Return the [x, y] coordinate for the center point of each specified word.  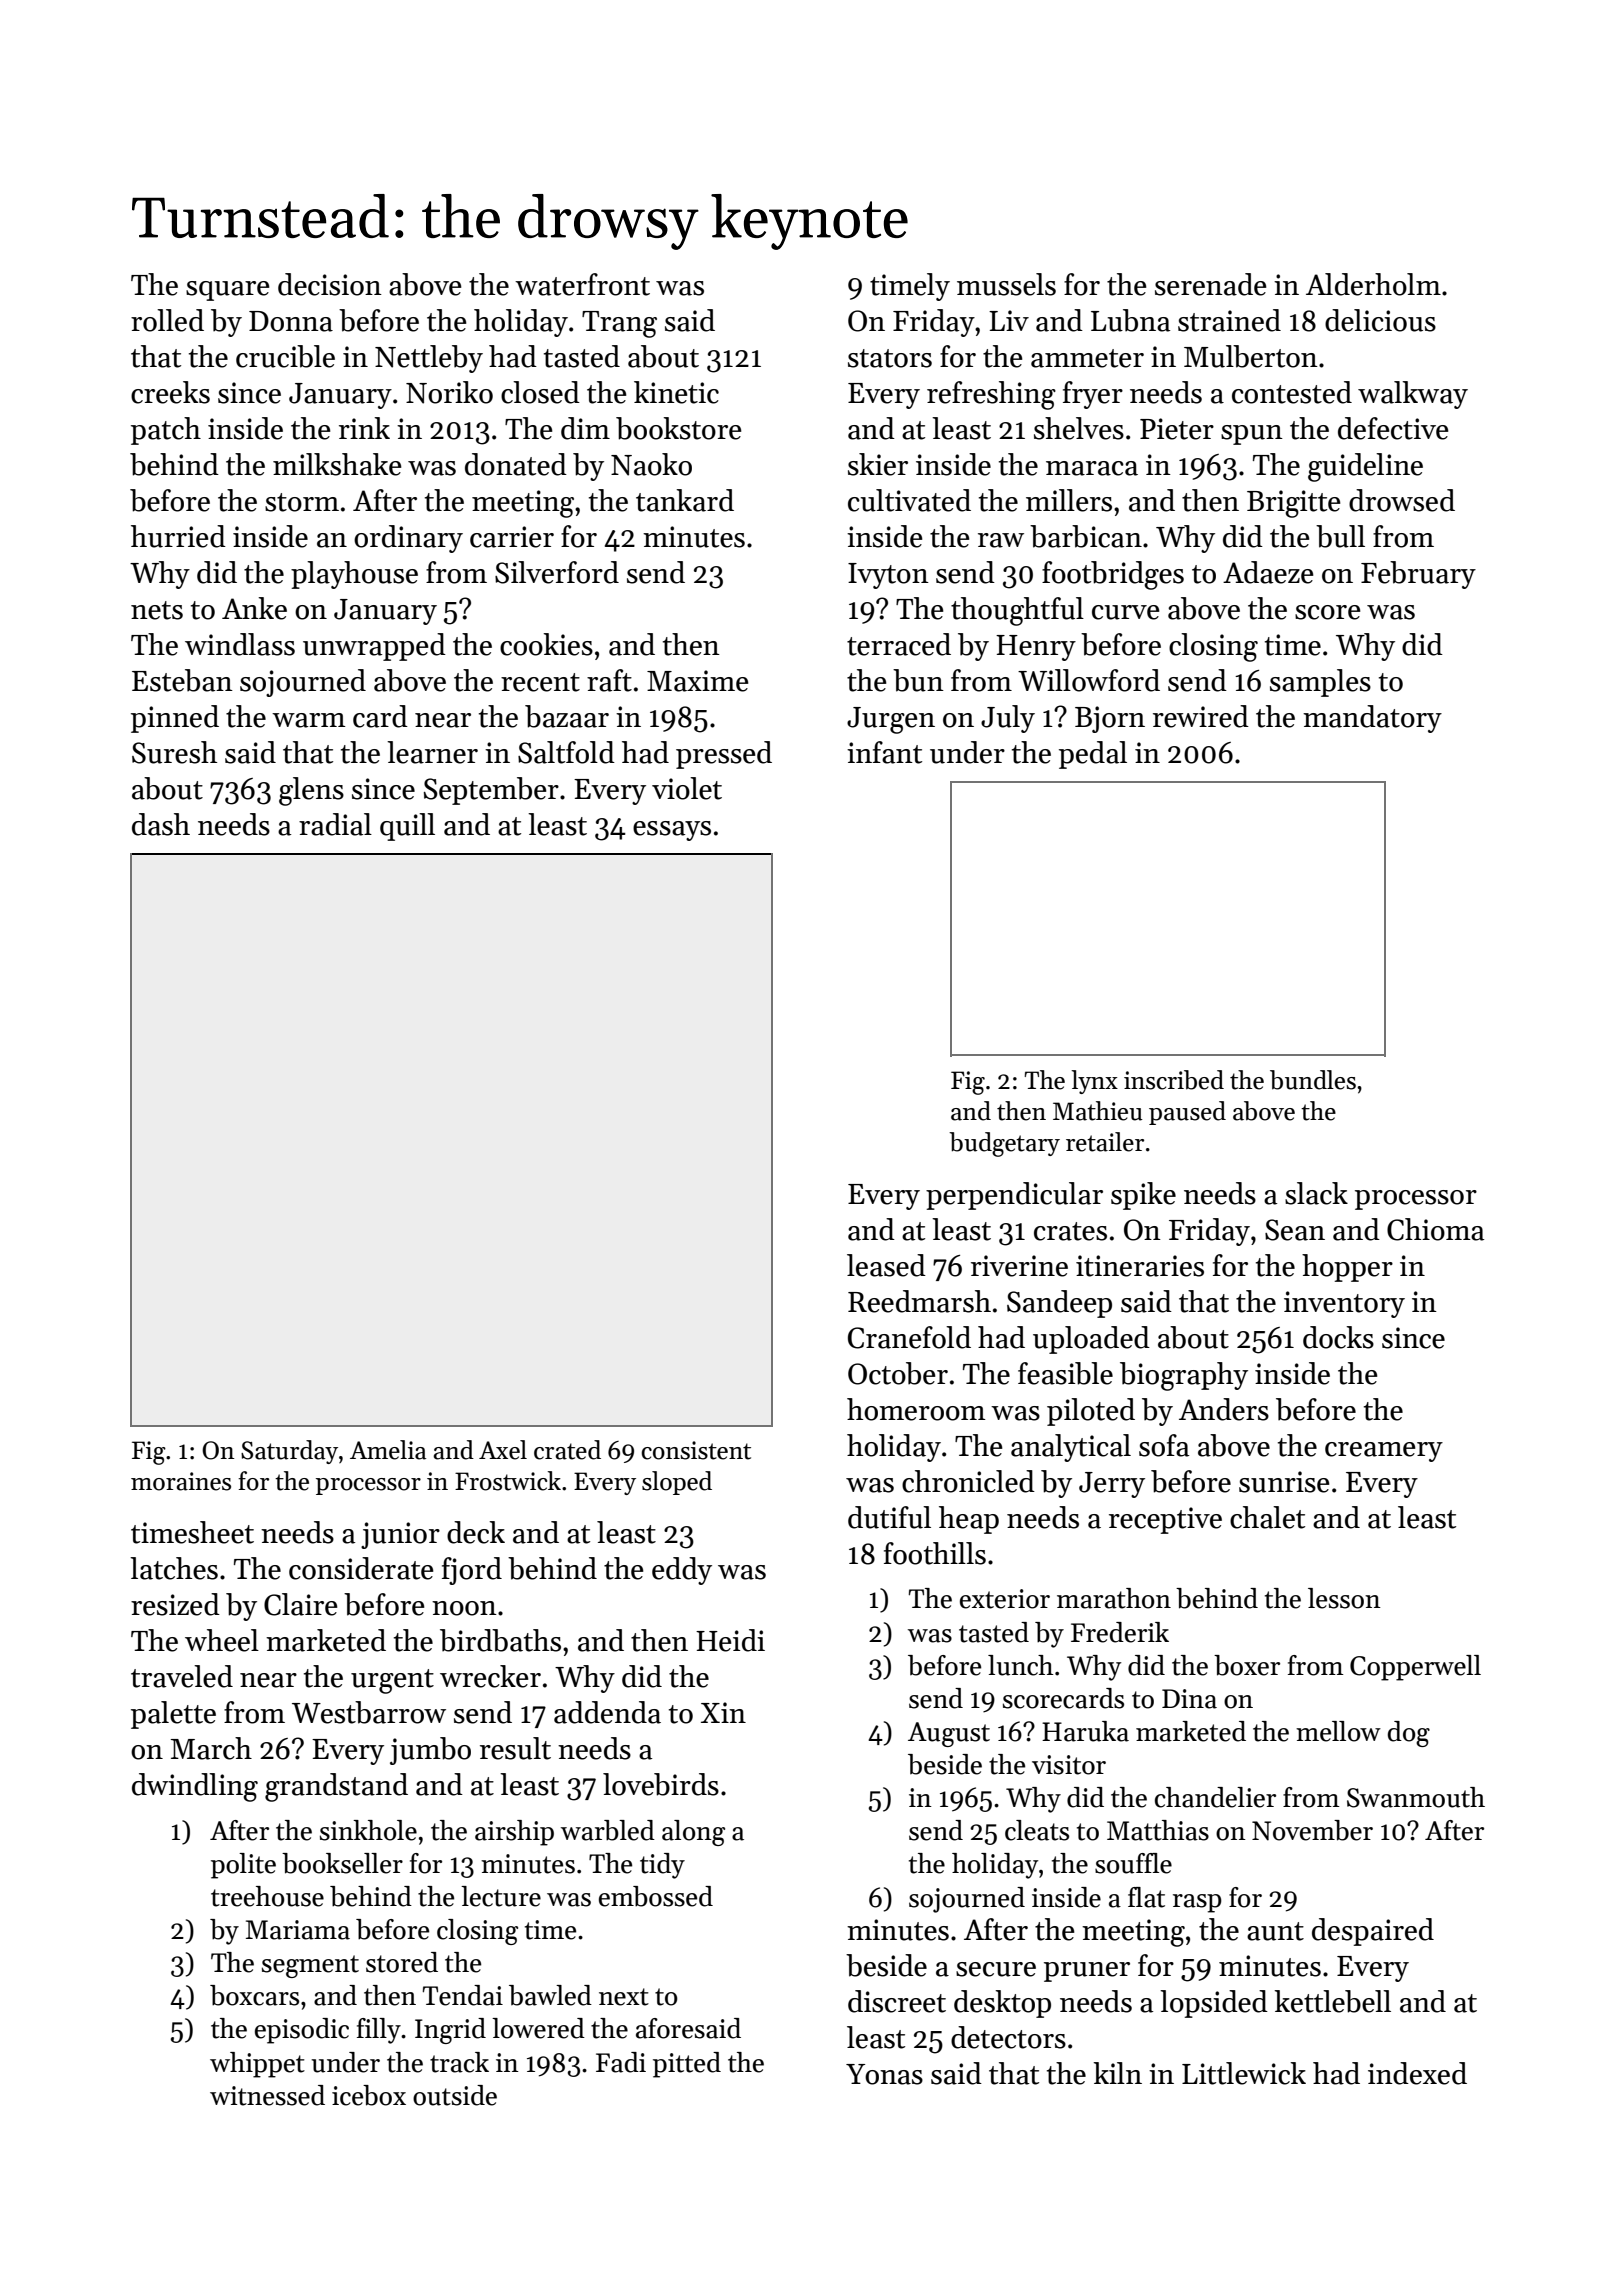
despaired [1373, 1932]
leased [886, 1265]
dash [161, 824]
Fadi [621, 2062]
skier [878, 464]
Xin [723, 1712]
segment [310, 1966]
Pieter [1177, 429]
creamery [1384, 1452]
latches [174, 1568]
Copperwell [1415, 1668]
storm [302, 502]
